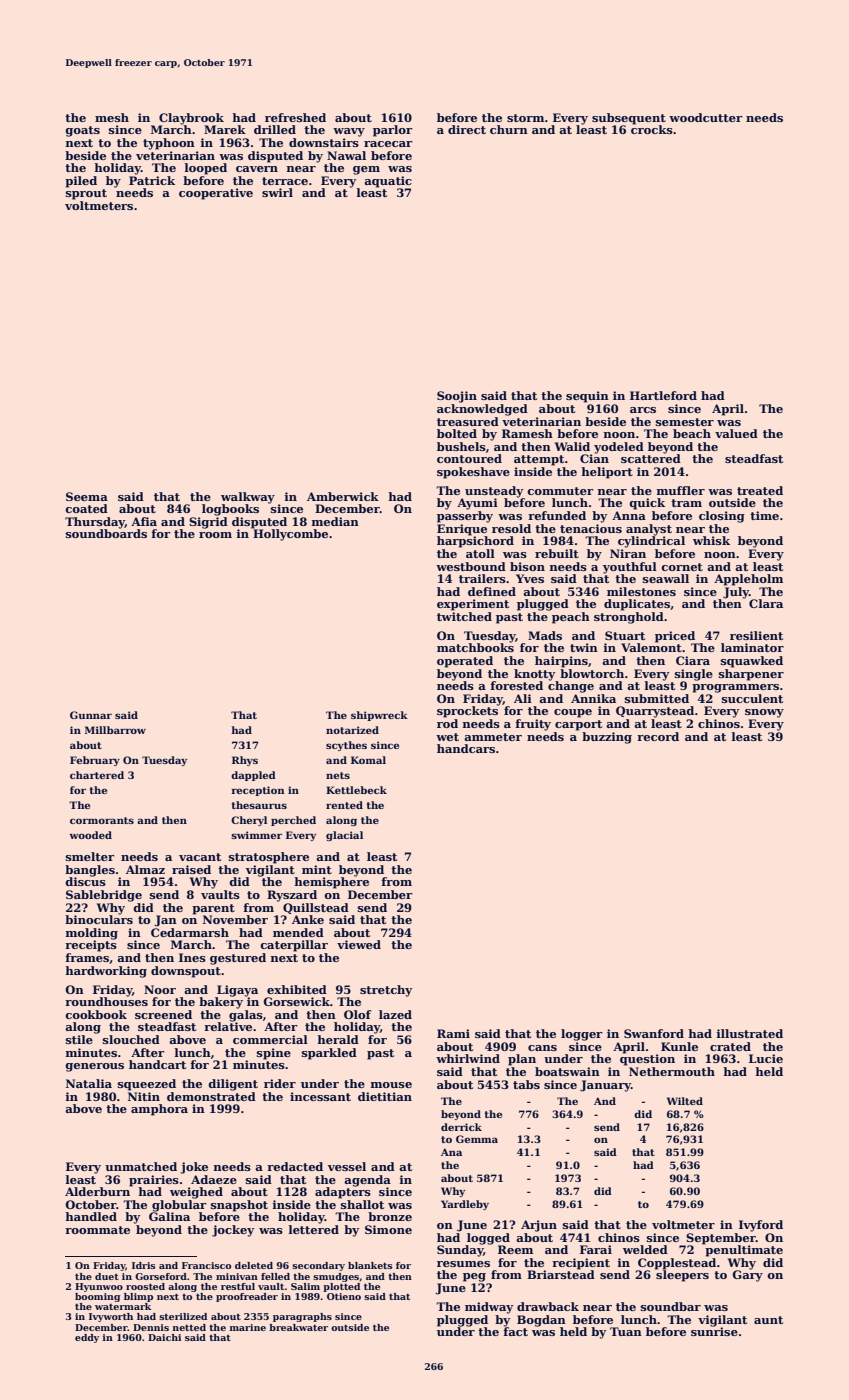 Image resolution: width=849 pixels, height=1400 pixels. What do you see at coordinates (388, 182) in the screenshot?
I see `aquatic` at bounding box center [388, 182].
